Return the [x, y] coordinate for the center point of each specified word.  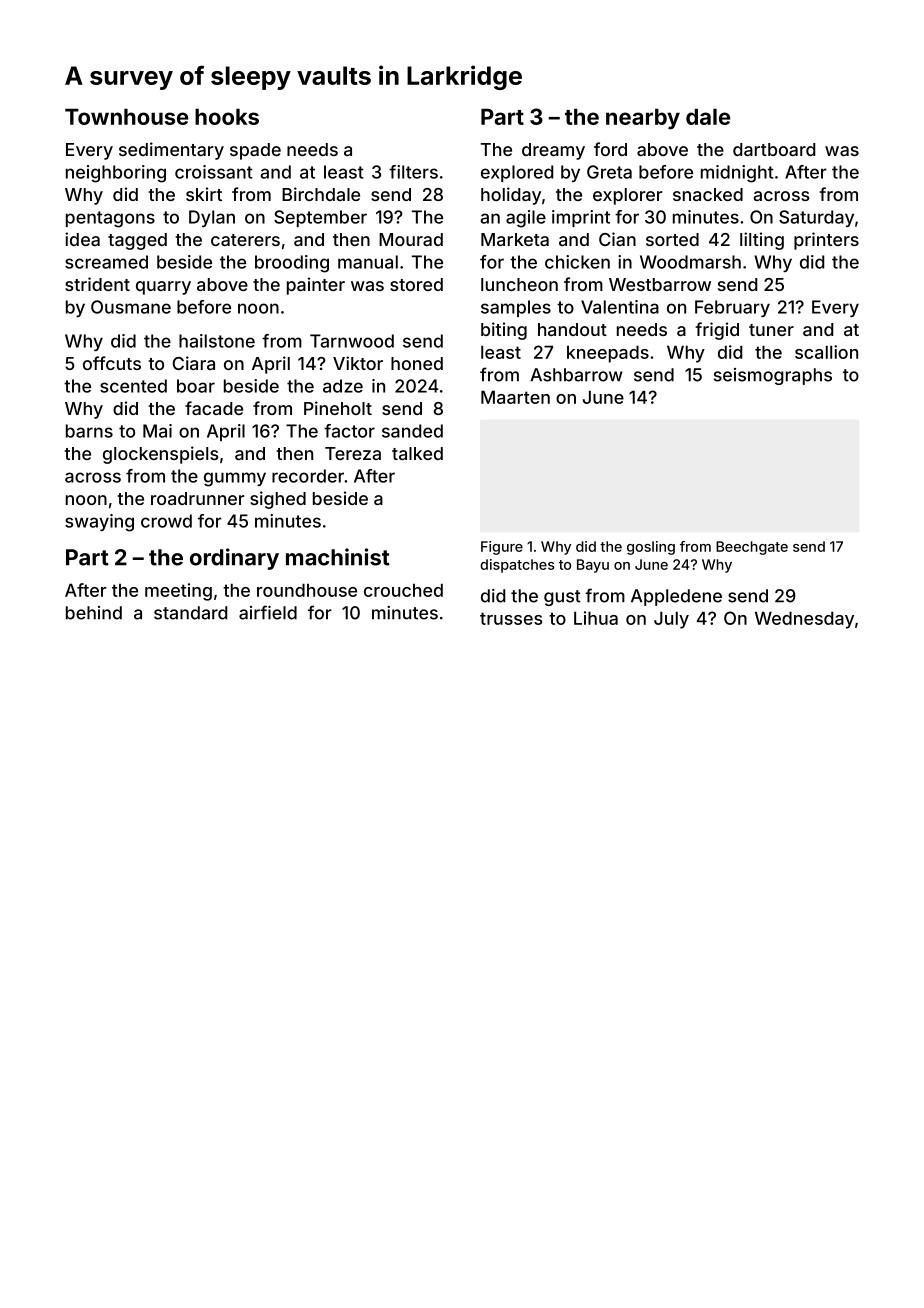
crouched [403, 590]
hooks [227, 117]
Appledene [676, 597]
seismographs [773, 376]
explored [517, 173]
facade [214, 408]
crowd [166, 521]
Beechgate [752, 548]
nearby [643, 119]
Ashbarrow [576, 375]
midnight [737, 174]
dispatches [517, 566]
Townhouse [126, 117]
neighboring [116, 174]
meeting [178, 592]
